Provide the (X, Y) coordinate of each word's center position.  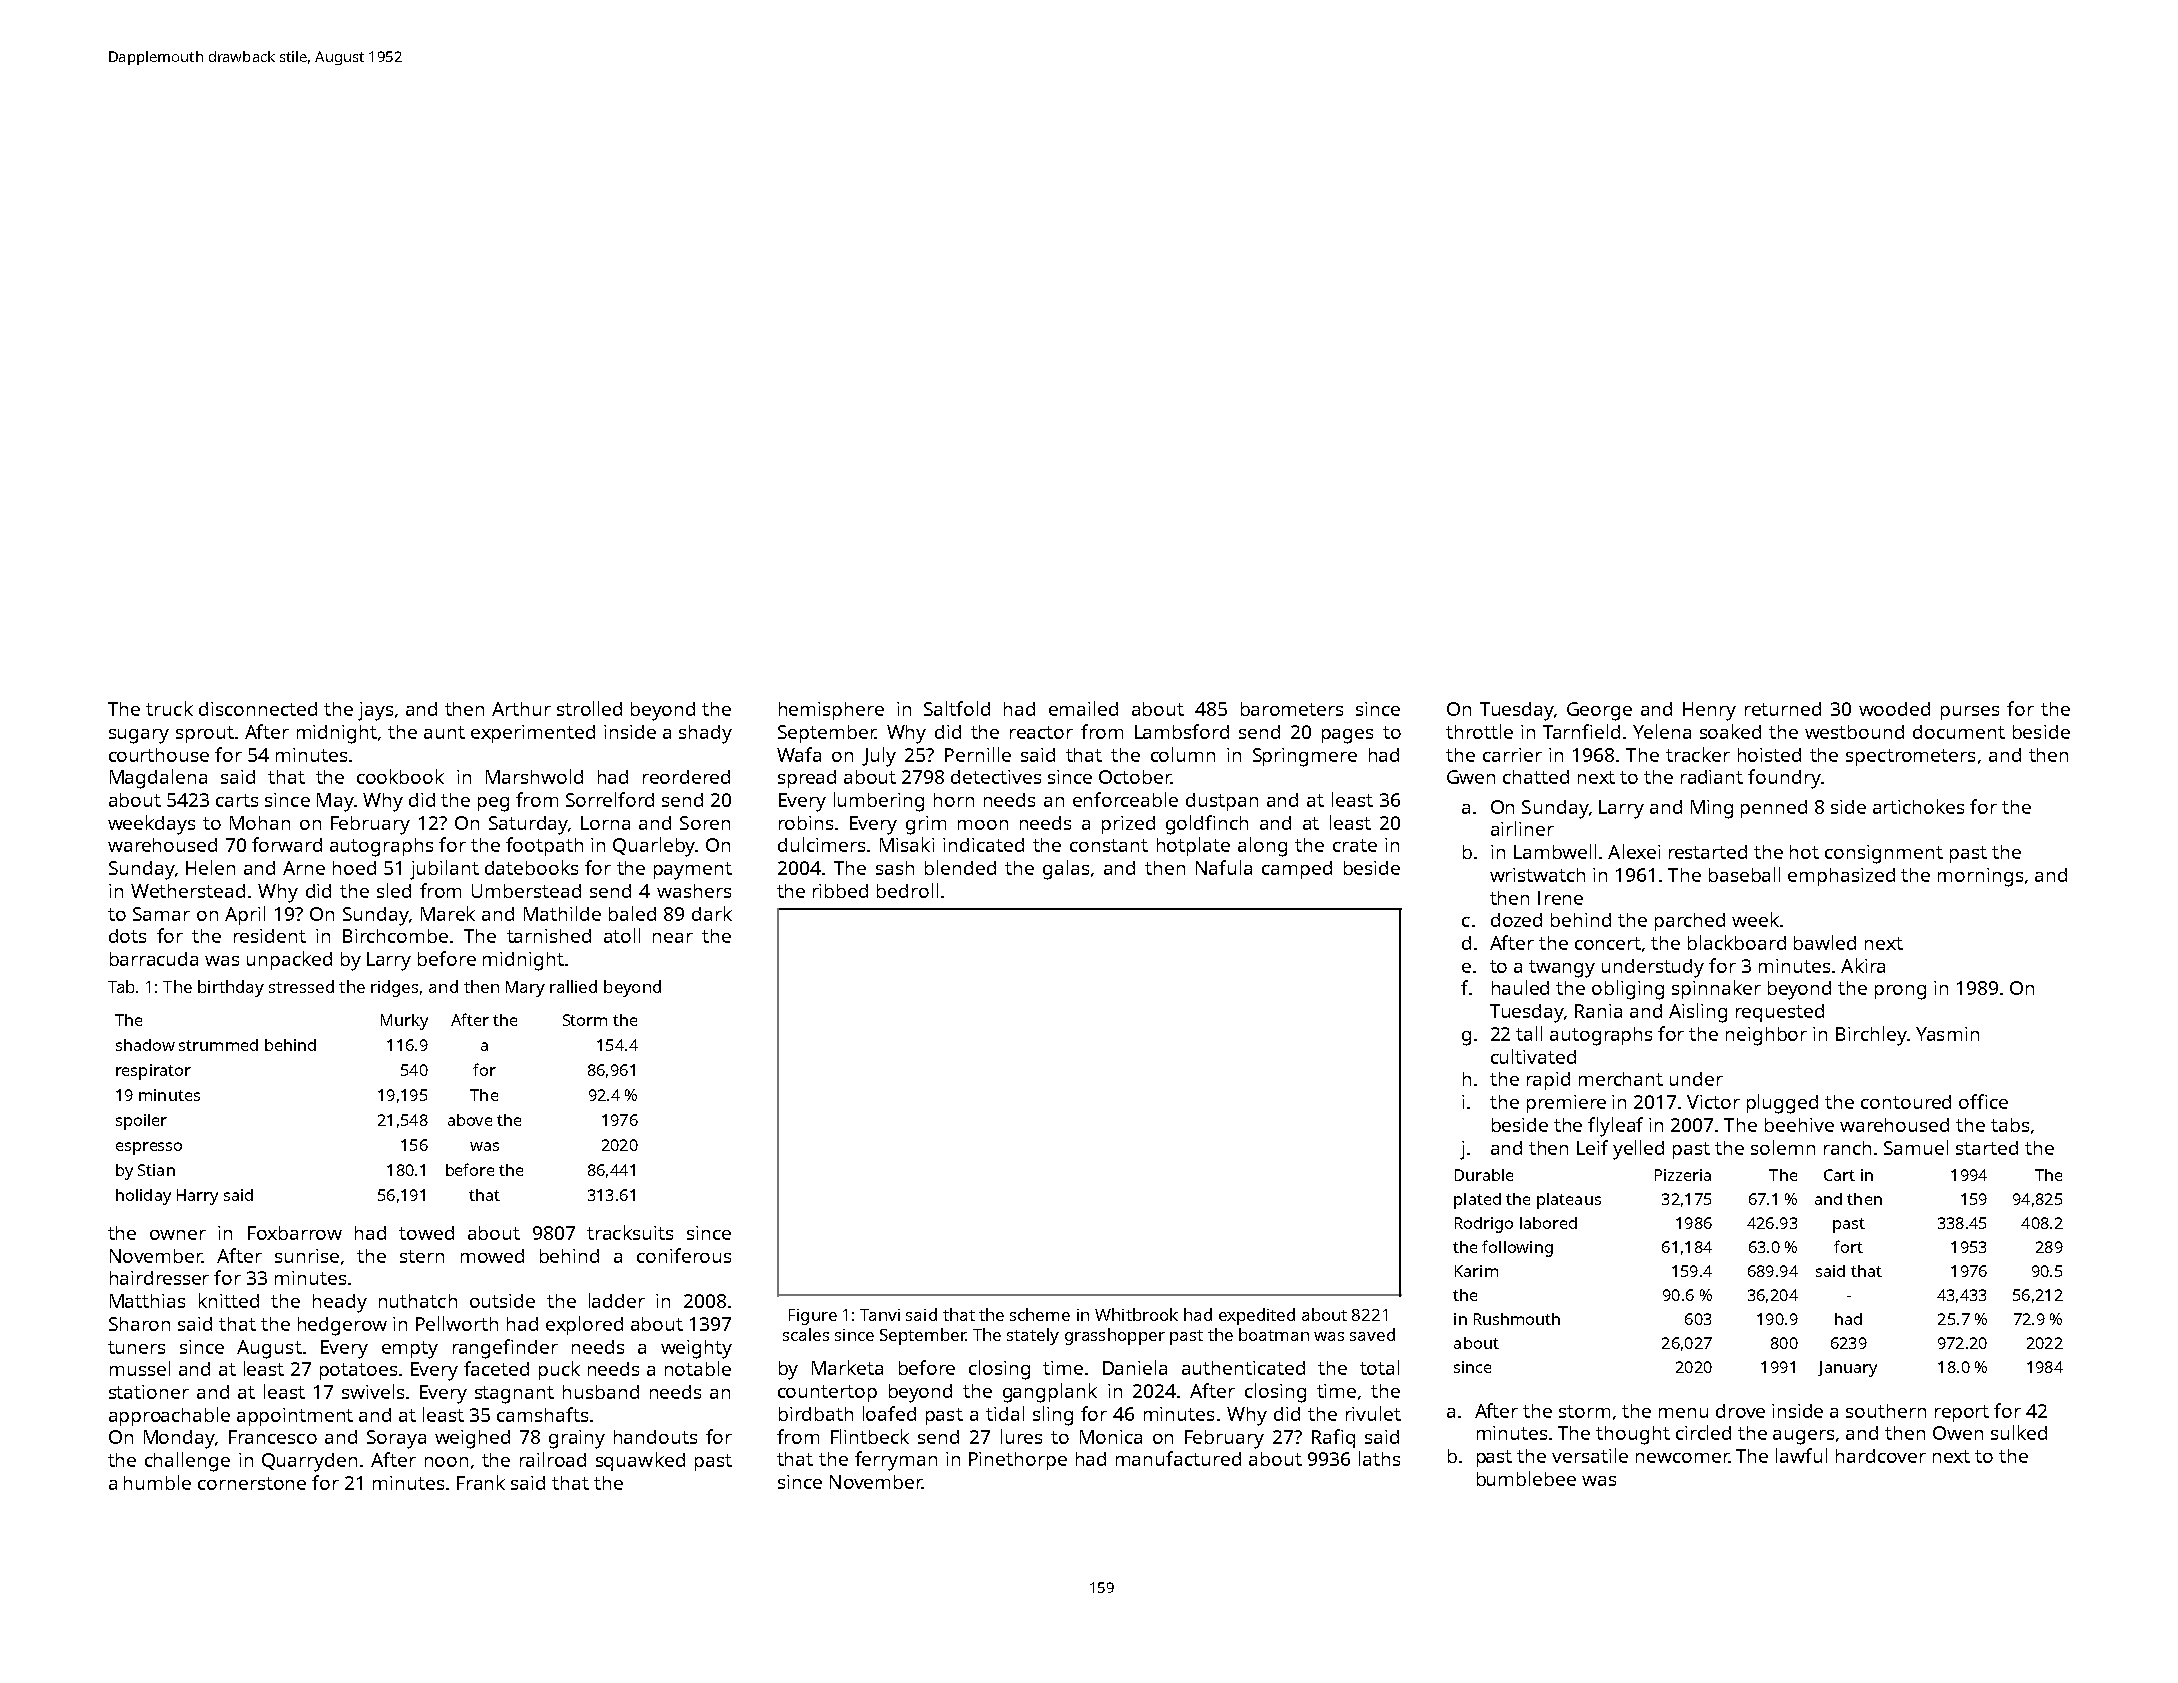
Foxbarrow (295, 1233)
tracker (1698, 754)
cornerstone (252, 1483)
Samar (161, 914)
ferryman (896, 1461)
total (1379, 1367)
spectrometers (1910, 757)
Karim (1476, 1271)
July (879, 757)
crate (1355, 845)
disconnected (258, 709)
